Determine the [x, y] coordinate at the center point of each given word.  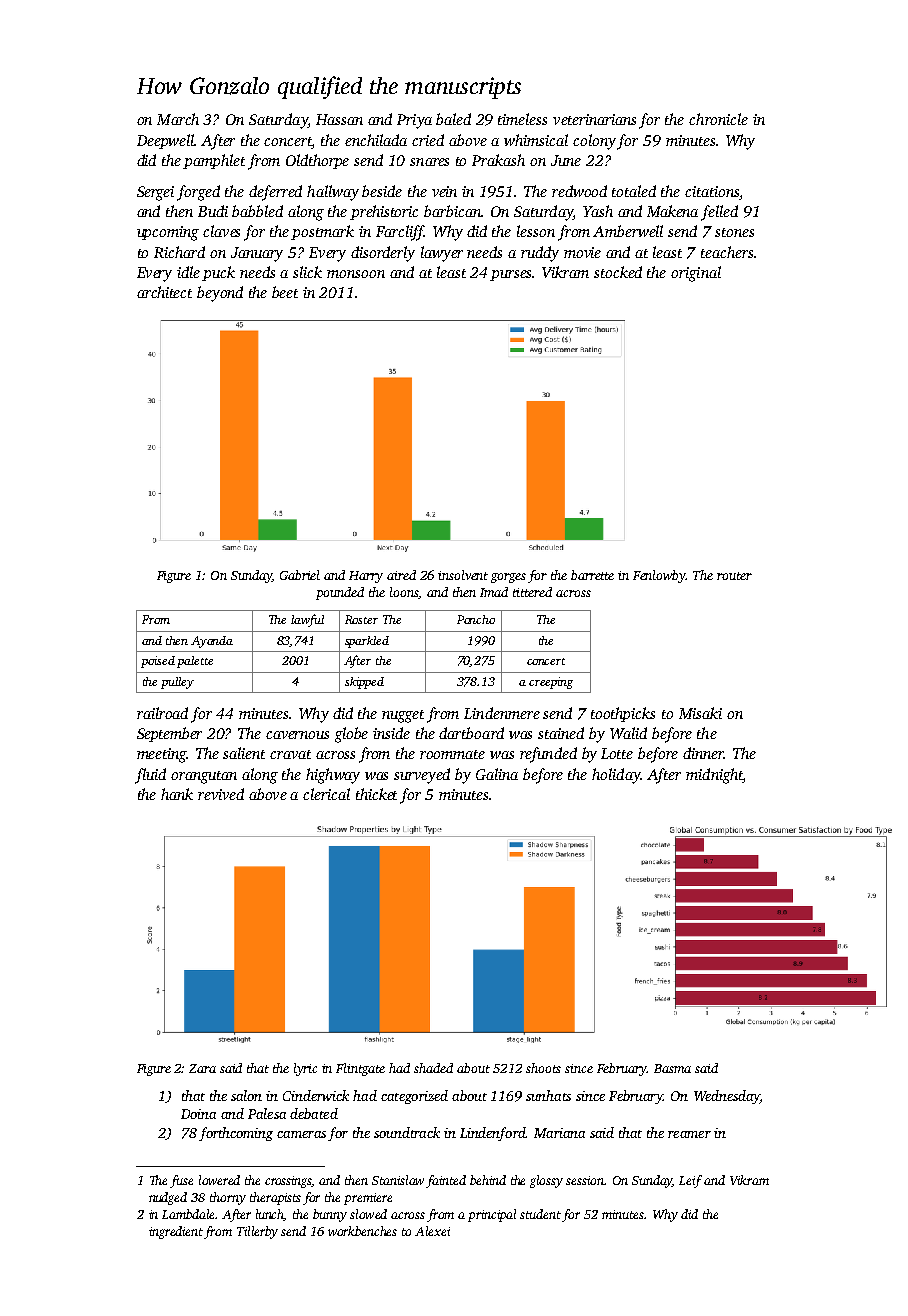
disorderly [383, 254]
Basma [672, 1068]
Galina [497, 774]
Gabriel [300, 575]
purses [511, 275]
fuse [181, 1181]
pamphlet [214, 161]
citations [712, 191]
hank [177, 794]
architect [164, 292]
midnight [714, 776]
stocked [618, 272]
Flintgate [360, 1069]
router [734, 576]
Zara [202, 1068]
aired [401, 575]
